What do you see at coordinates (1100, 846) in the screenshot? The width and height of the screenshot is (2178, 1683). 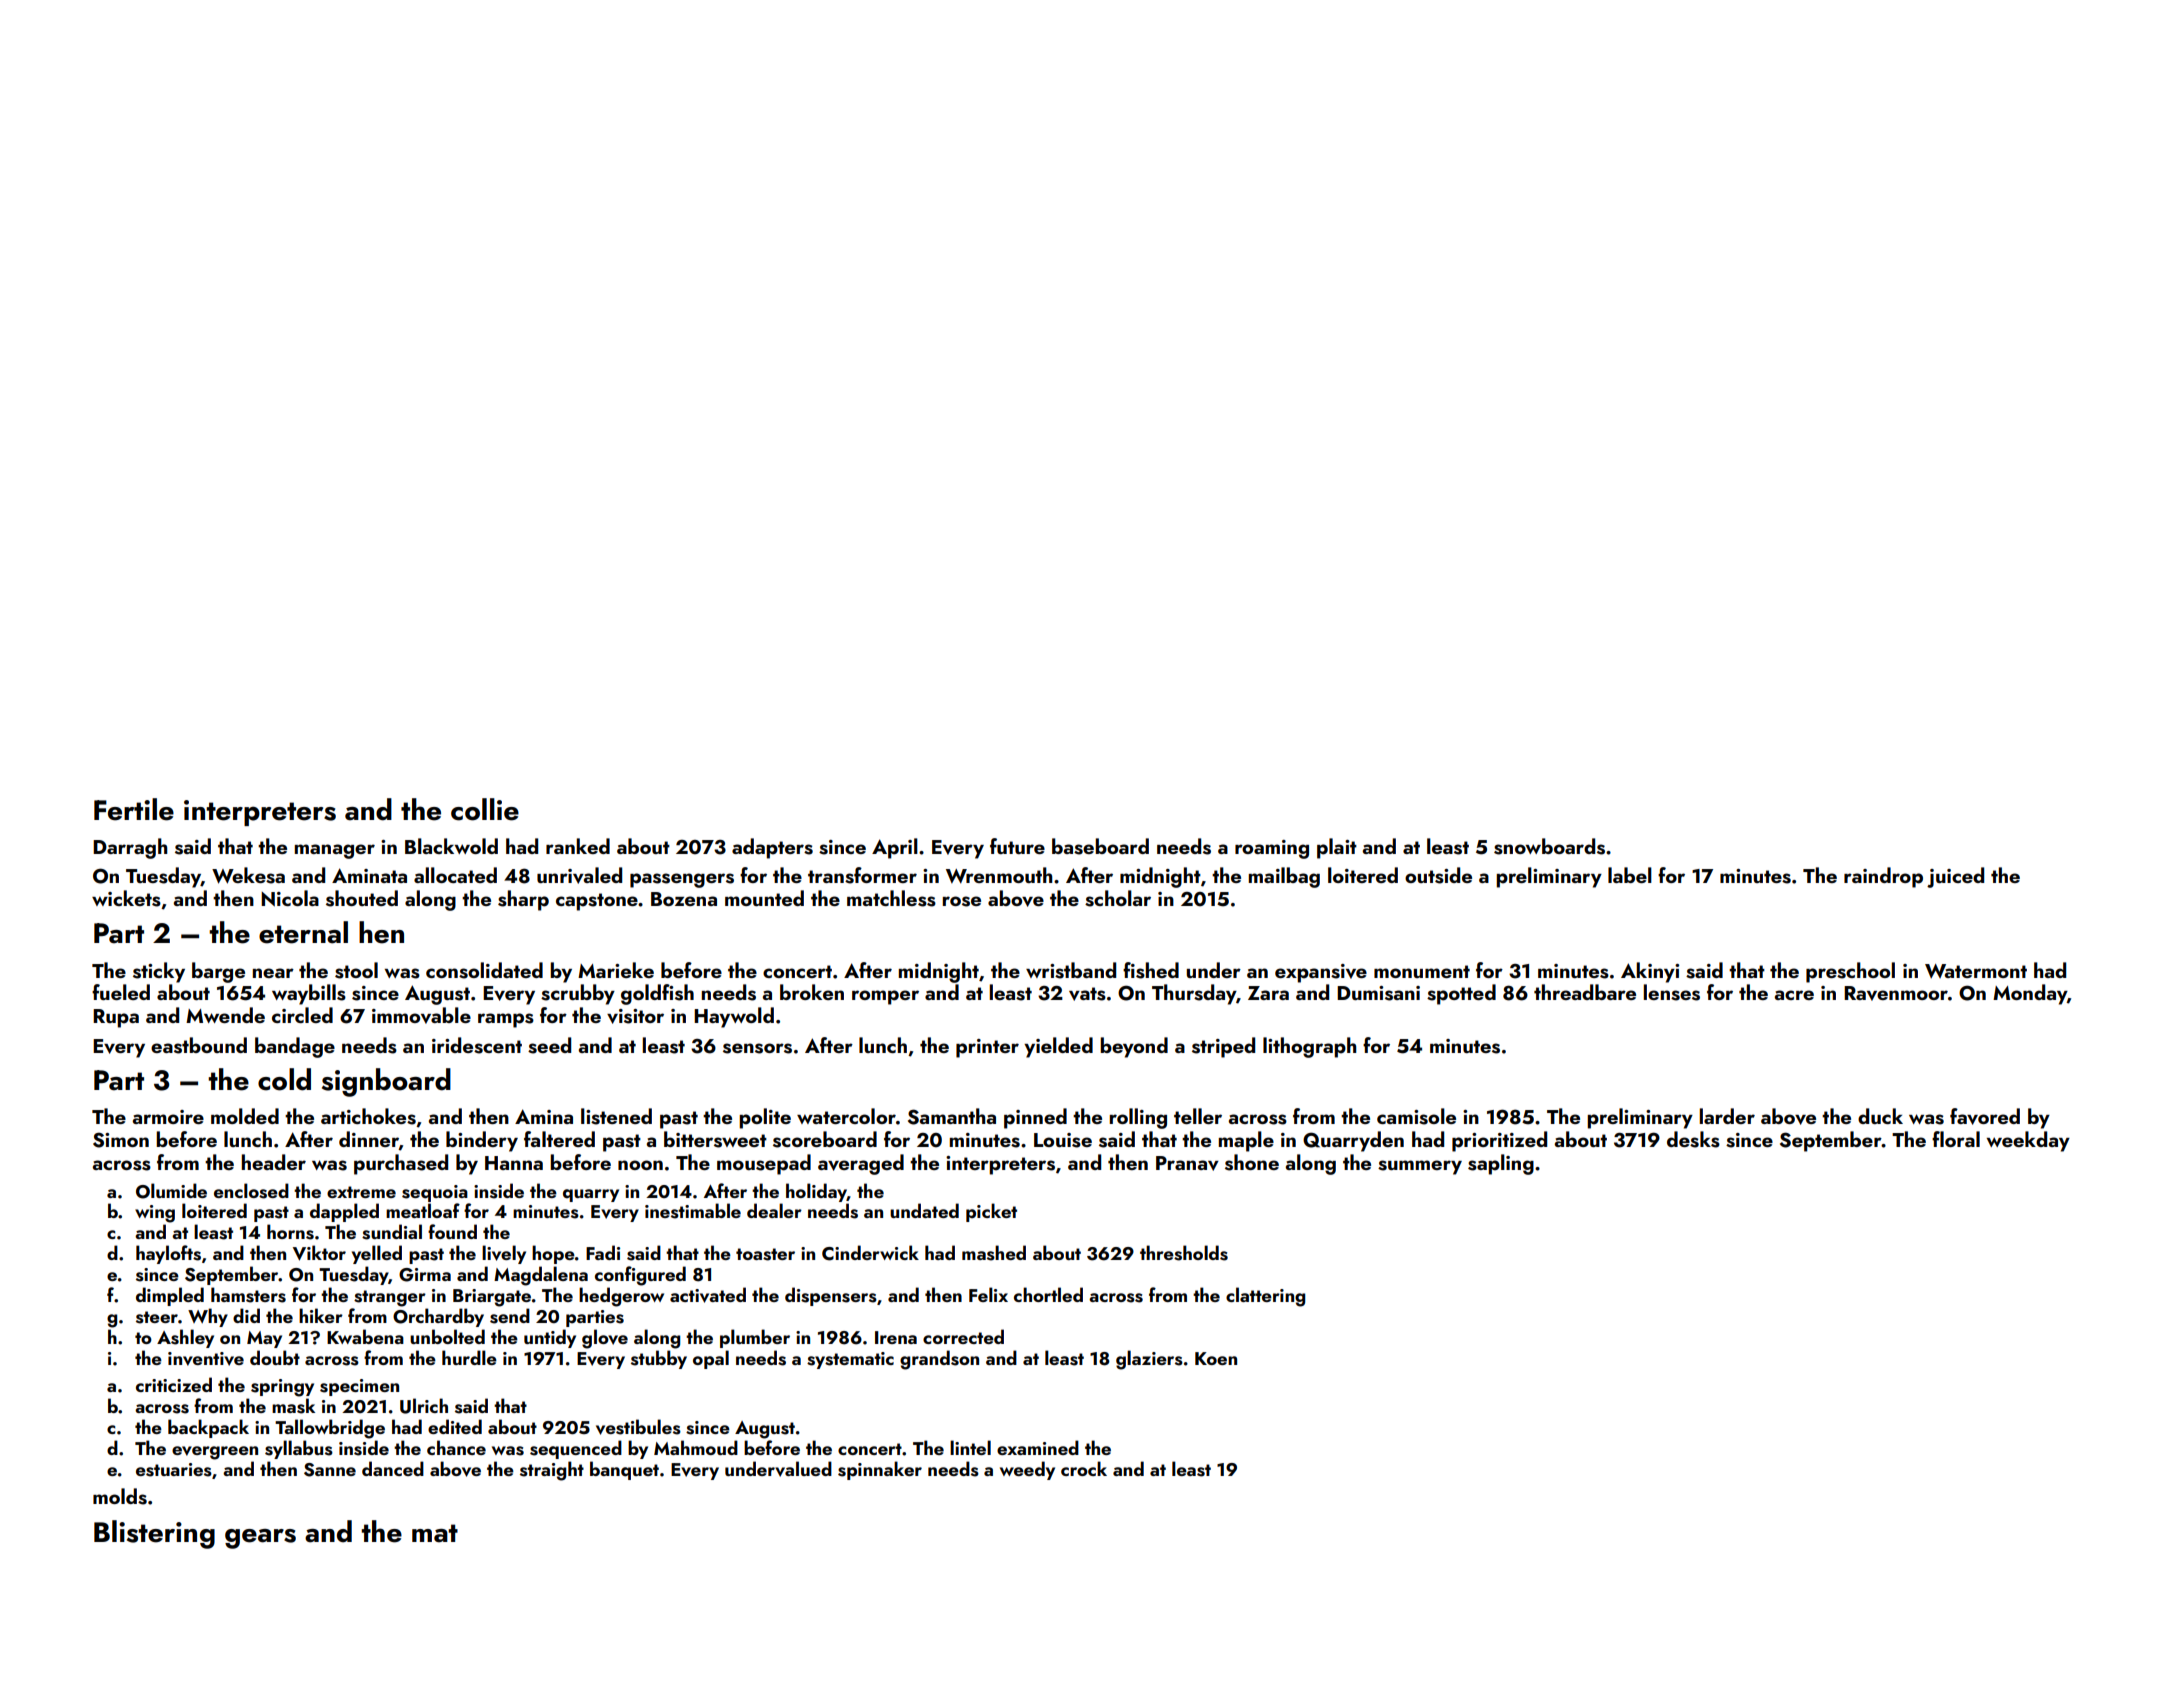 I see `baseboard` at bounding box center [1100, 846].
